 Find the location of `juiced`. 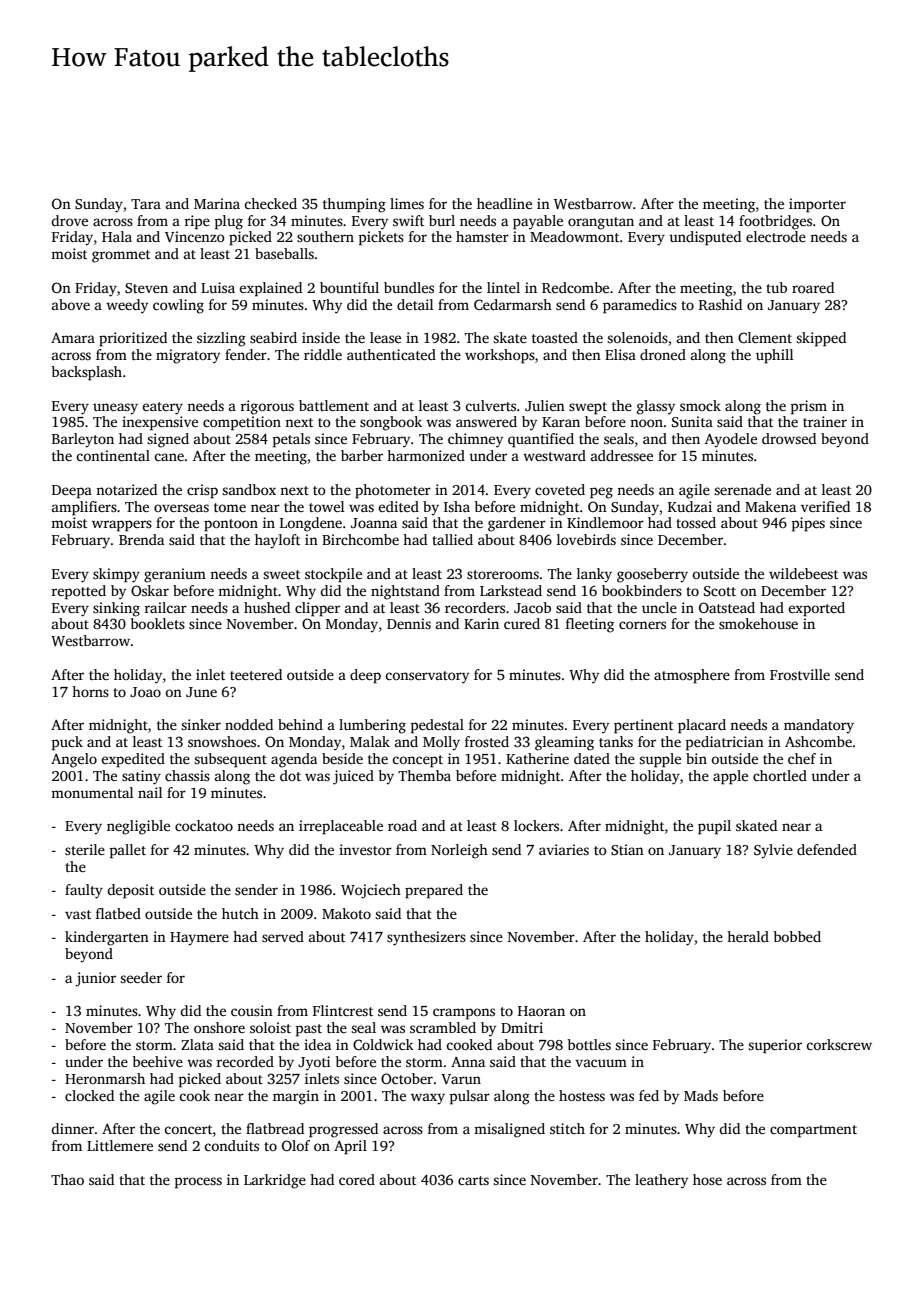

juiced is located at coordinates (353, 777).
